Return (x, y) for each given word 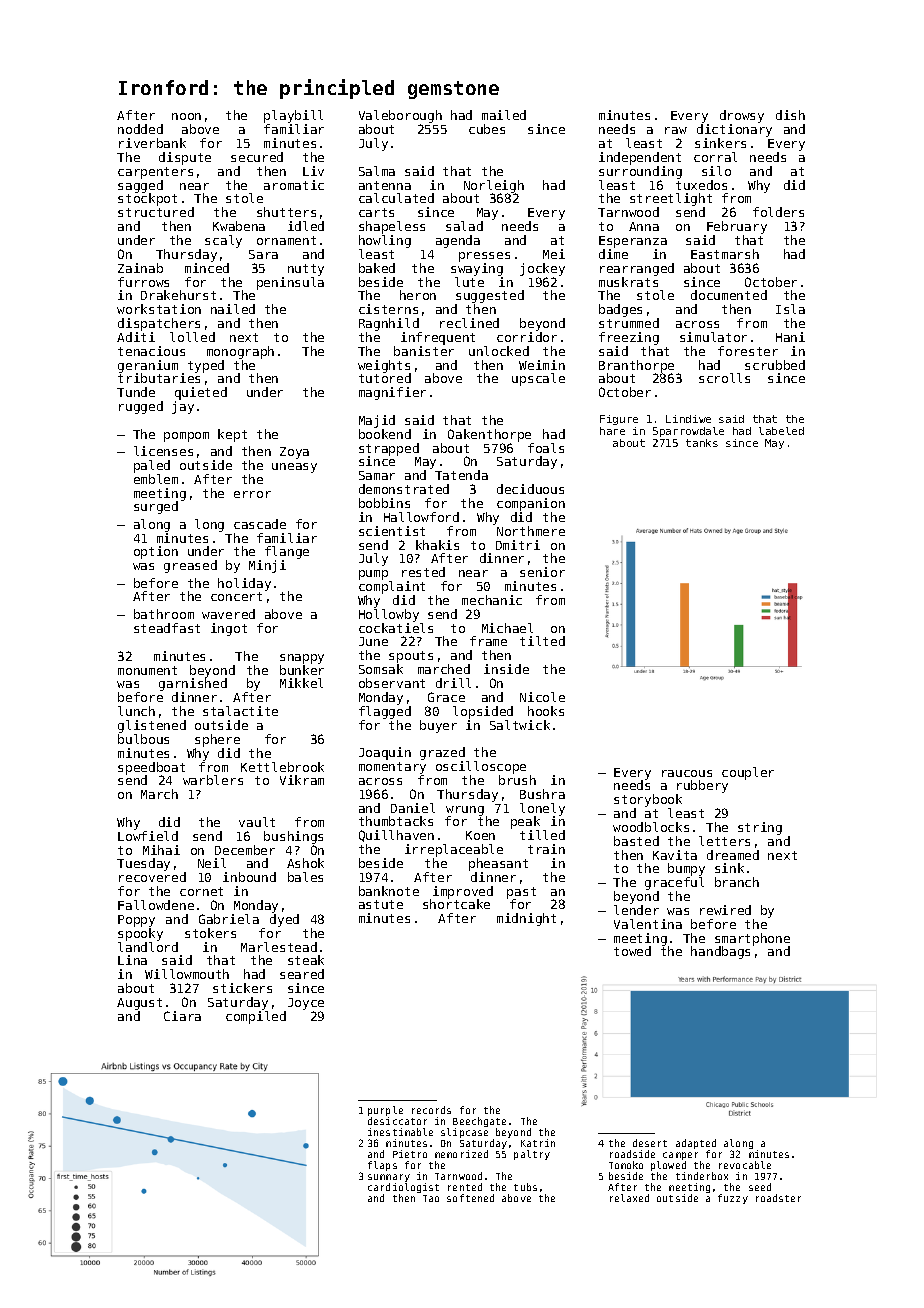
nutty (306, 270)
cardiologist (403, 1188)
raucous (687, 773)
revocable (745, 1165)
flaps (382, 1166)
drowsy (742, 116)
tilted (542, 641)
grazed (442, 753)
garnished (193, 685)
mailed (504, 115)
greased (190, 566)
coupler (748, 773)
